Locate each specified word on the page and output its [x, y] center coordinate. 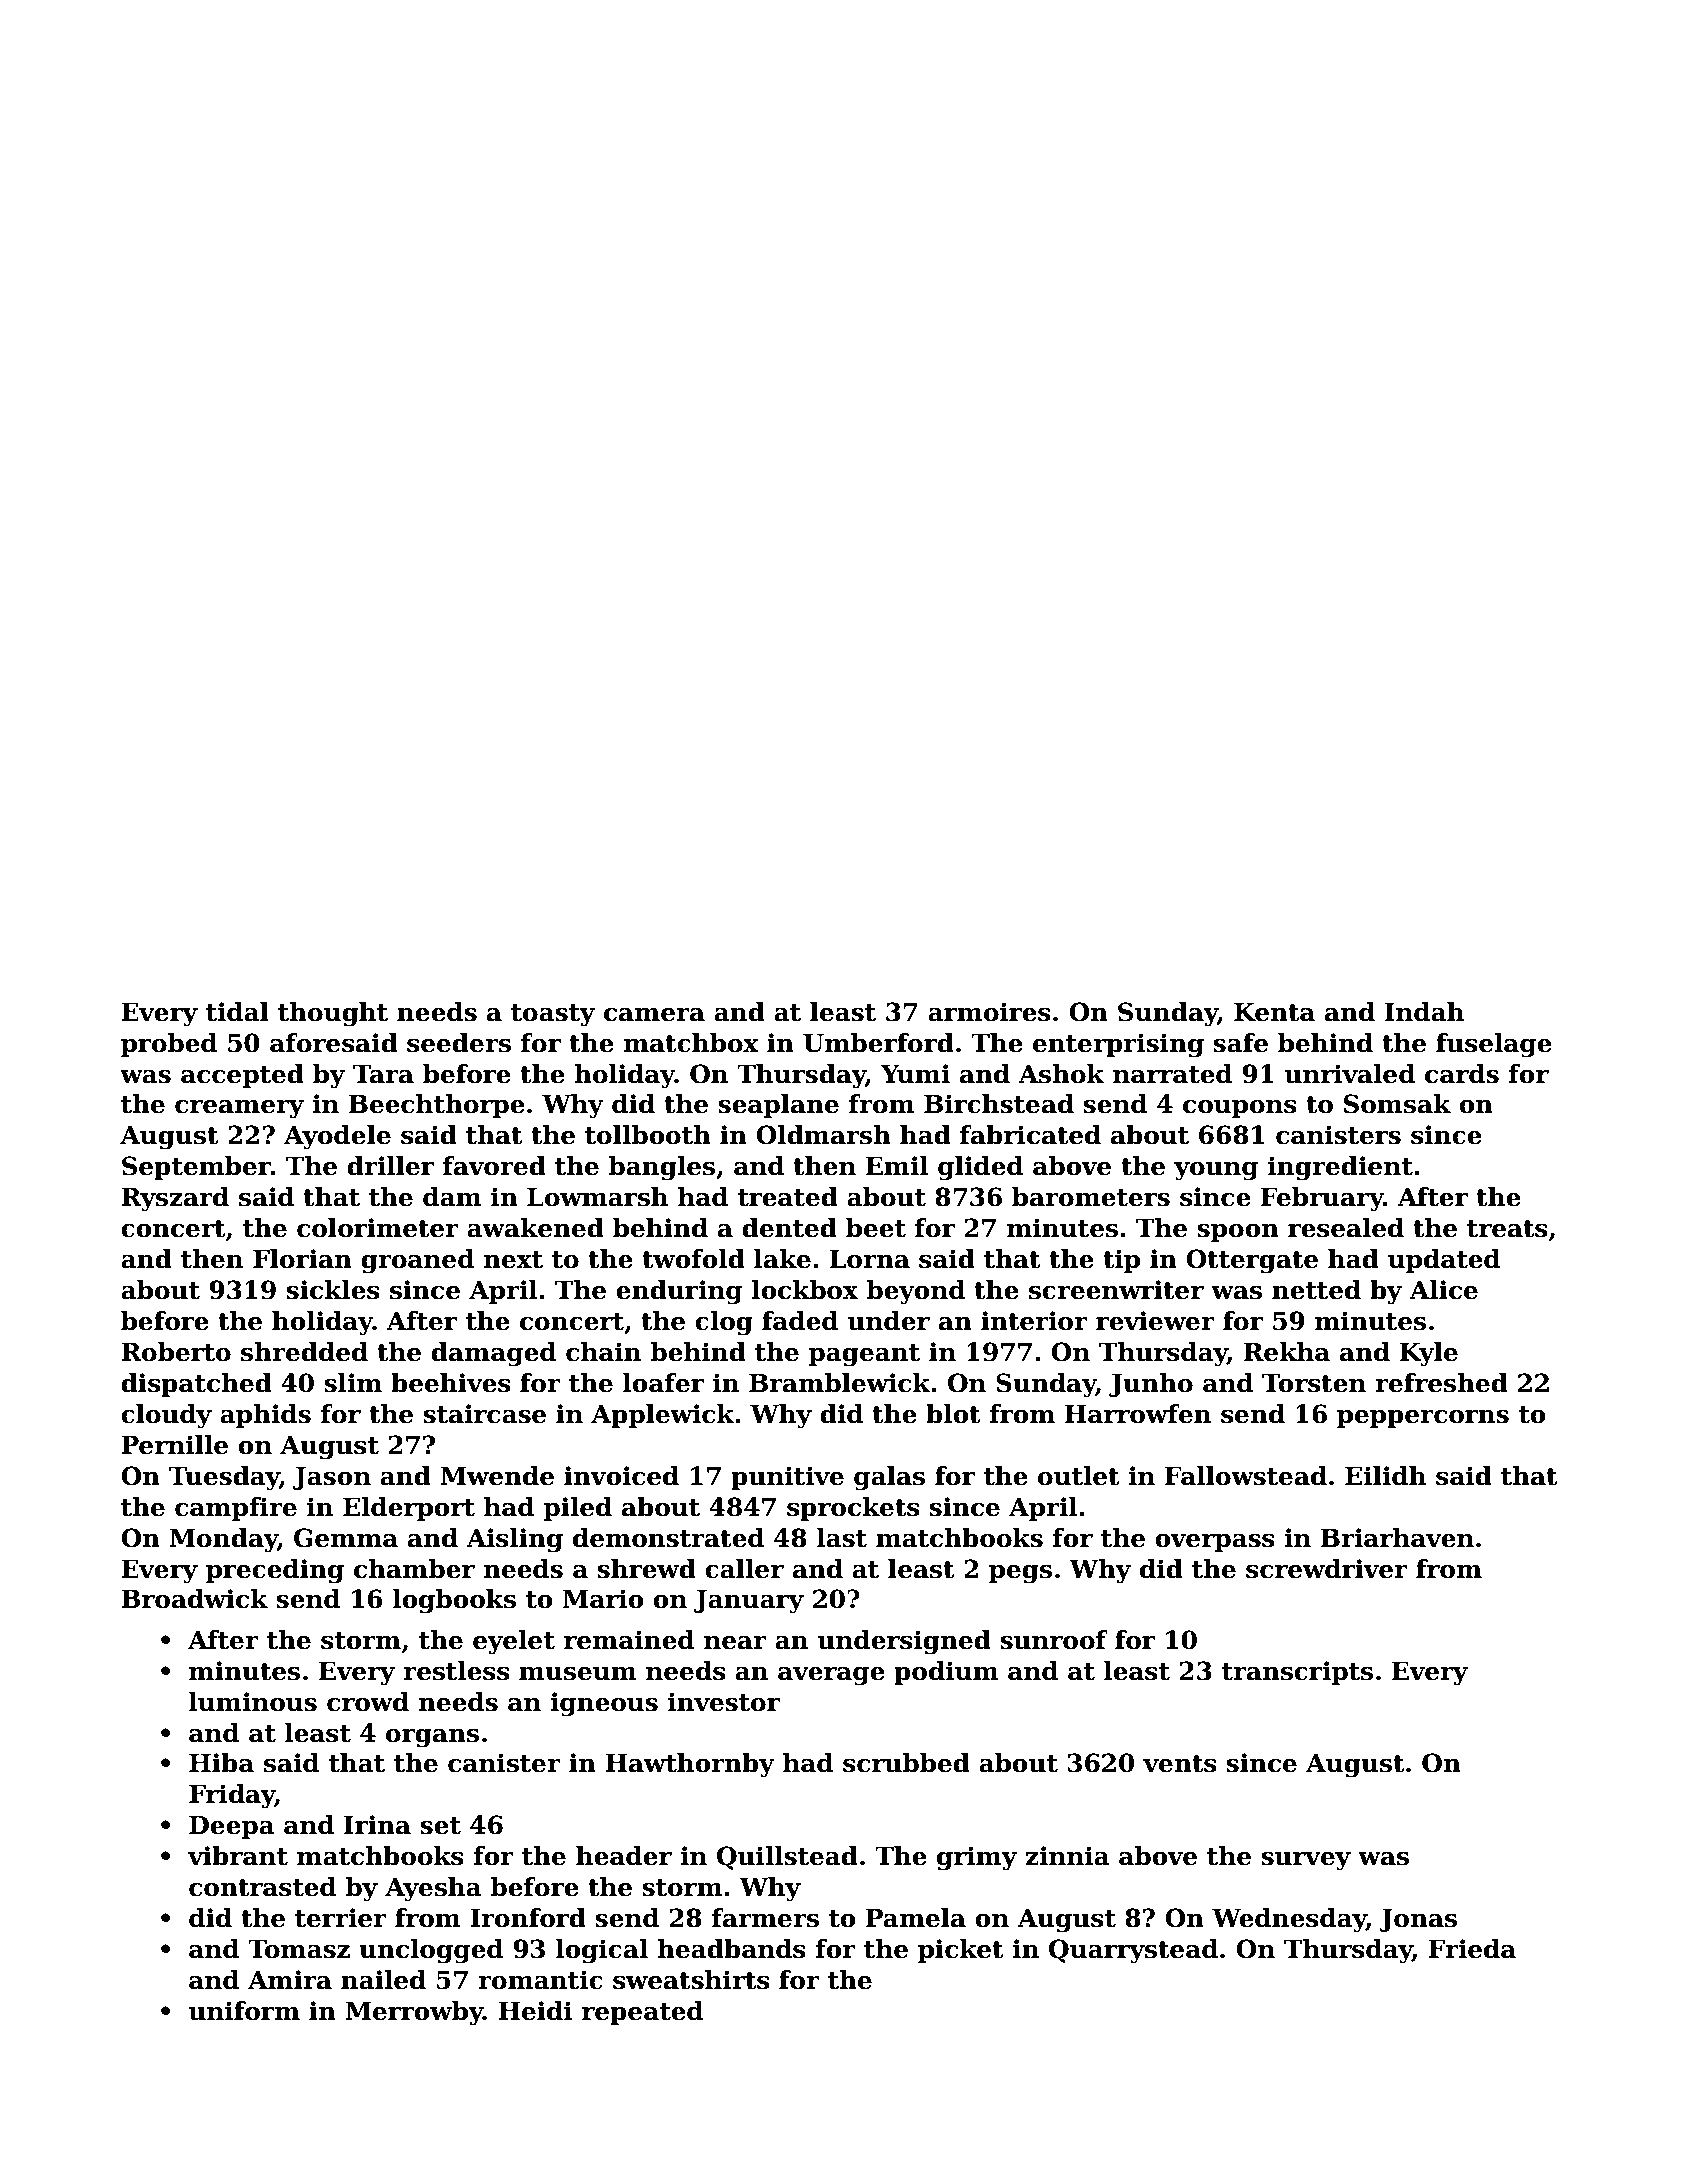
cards [1462, 1074]
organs [432, 1738]
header [624, 1856]
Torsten [1314, 1383]
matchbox [691, 1043]
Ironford [528, 1918]
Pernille [174, 1445]
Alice [1443, 1290]
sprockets [853, 1509]
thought [333, 1014]
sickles [333, 1290]
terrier [341, 1918]
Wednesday [1289, 1920]
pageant [864, 1355]
